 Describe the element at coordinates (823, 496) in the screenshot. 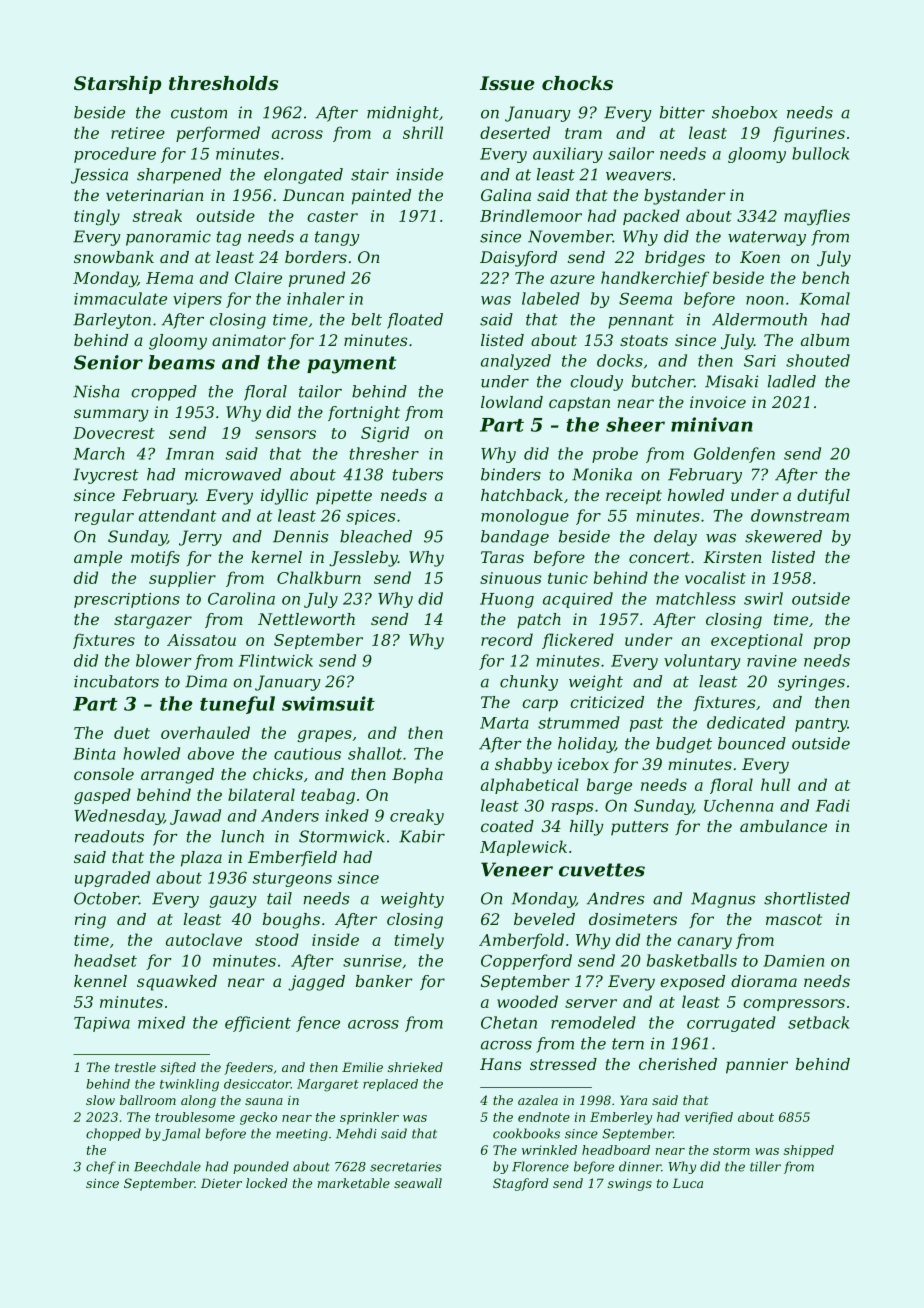

I see `dutiful` at that location.
